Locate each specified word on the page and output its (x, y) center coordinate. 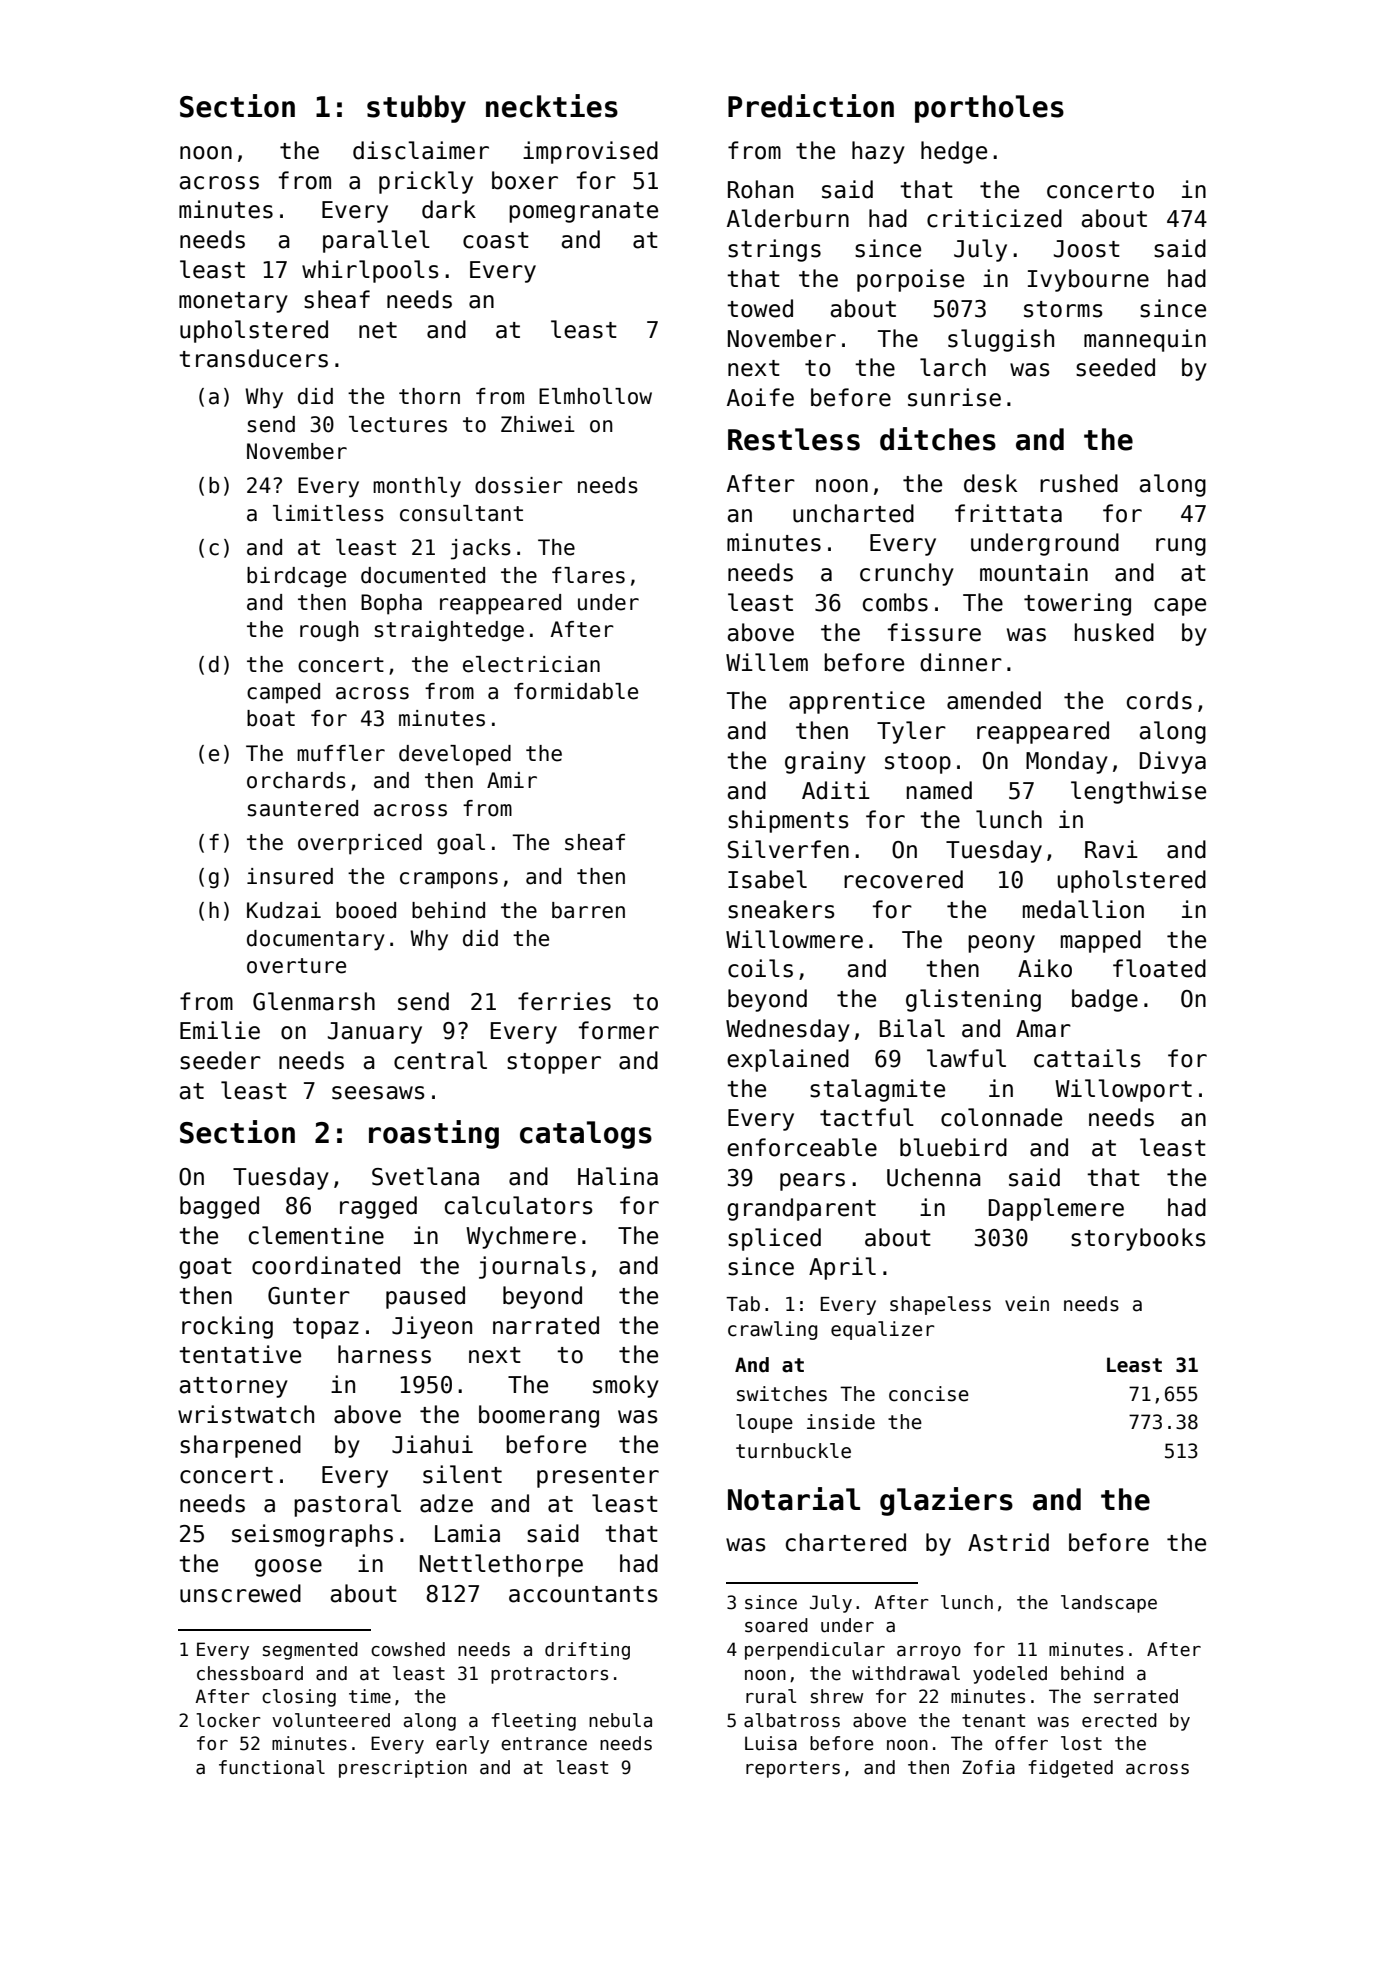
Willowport (1123, 1090)
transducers (253, 358)
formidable (576, 691)
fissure (934, 632)
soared (776, 1625)
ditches (938, 439)
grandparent (801, 1209)
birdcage (296, 577)
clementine (316, 1235)
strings (774, 250)
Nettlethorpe (501, 1565)
